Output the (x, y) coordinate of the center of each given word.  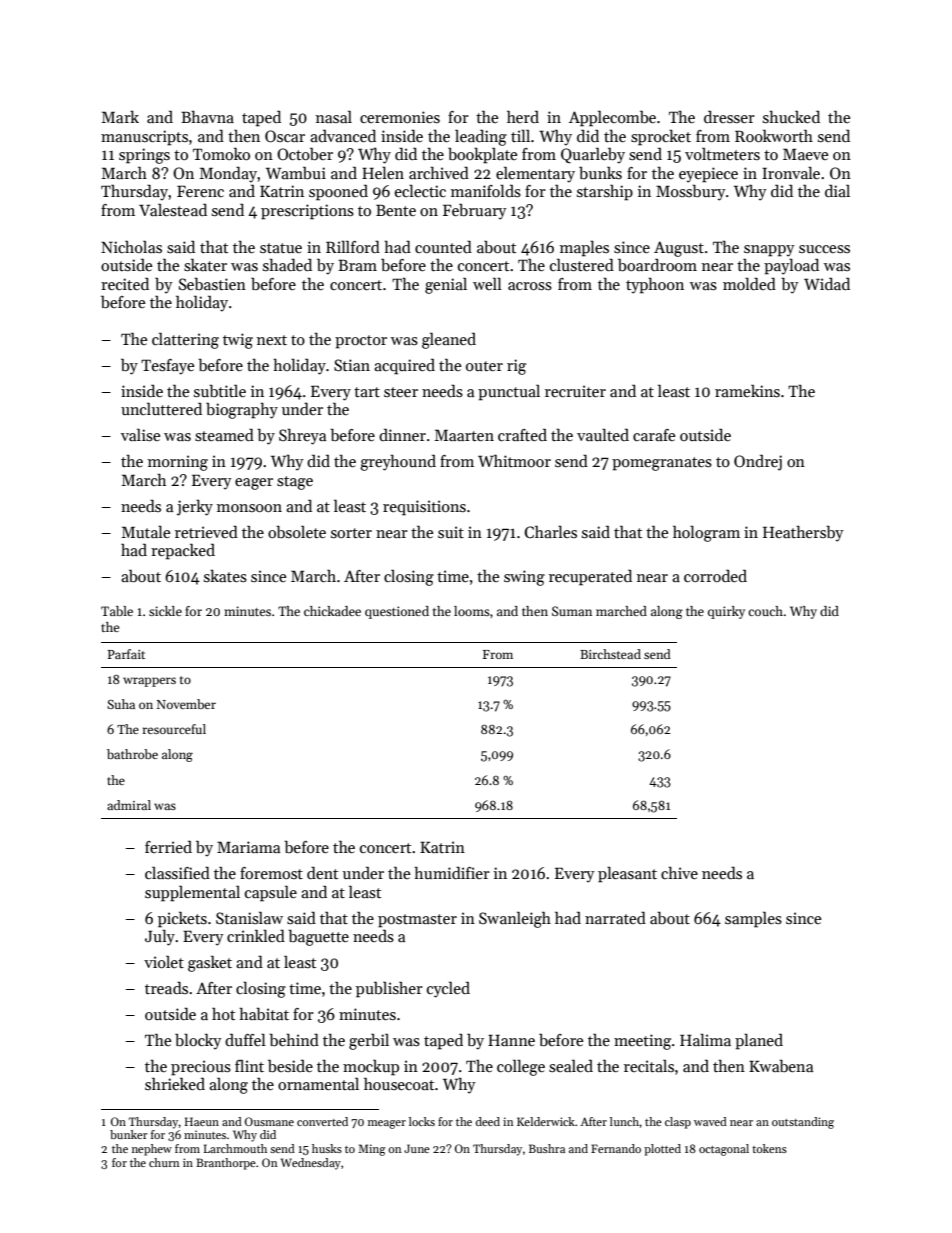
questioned (397, 612)
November (186, 704)
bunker (128, 1134)
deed (488, 1121)
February (475, 211)
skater (205, 265)
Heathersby (803, 534)
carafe (654, 435)
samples (753, 920)
